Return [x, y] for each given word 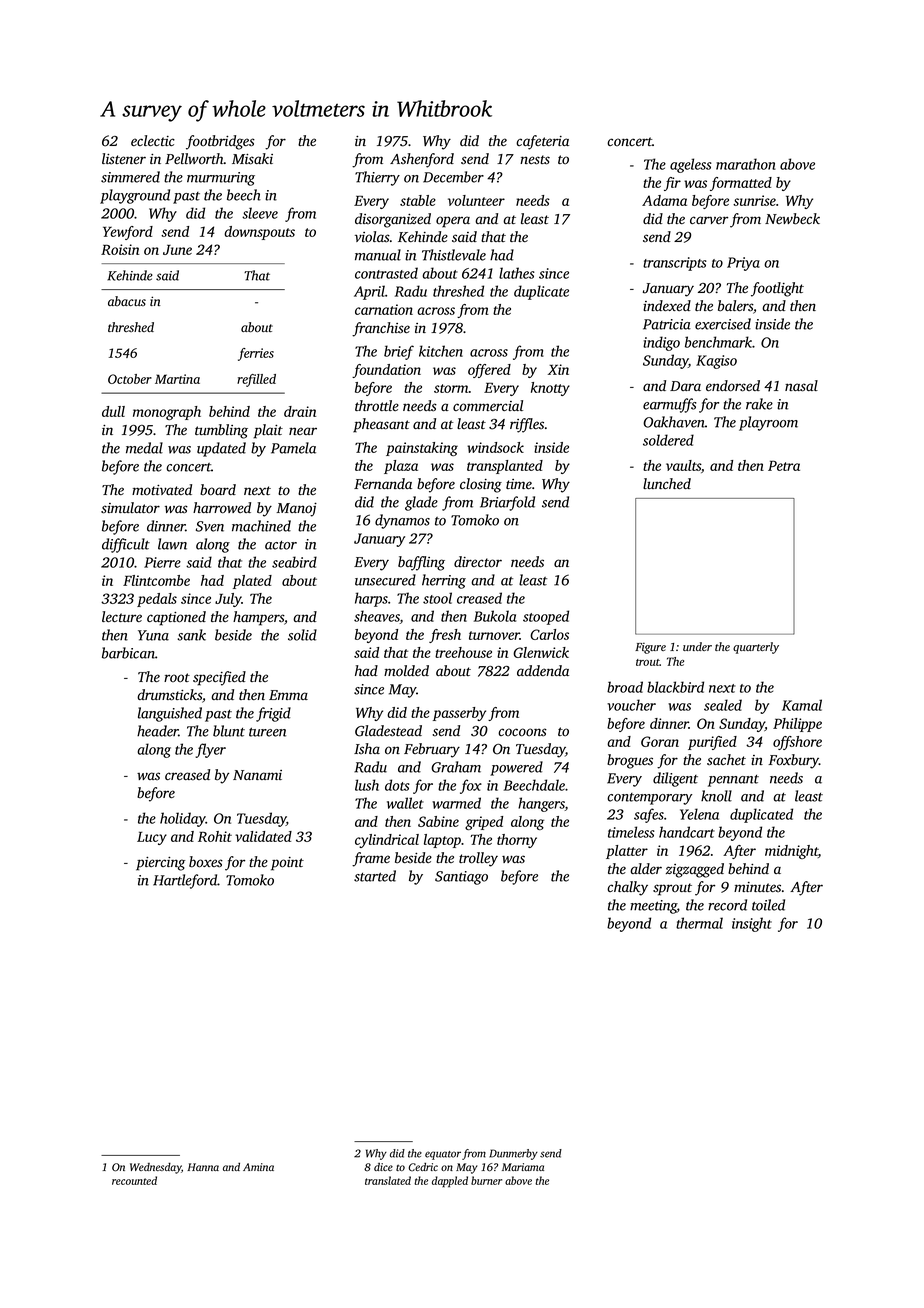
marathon [746, 164]
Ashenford [422, 160]
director [478, 562]
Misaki [252, 159]
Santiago [461, 878]
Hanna [203, 1167]
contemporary [649, 799]
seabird [294, 562]
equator [443, 1155]
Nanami [257, 775]
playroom [768, 423]
